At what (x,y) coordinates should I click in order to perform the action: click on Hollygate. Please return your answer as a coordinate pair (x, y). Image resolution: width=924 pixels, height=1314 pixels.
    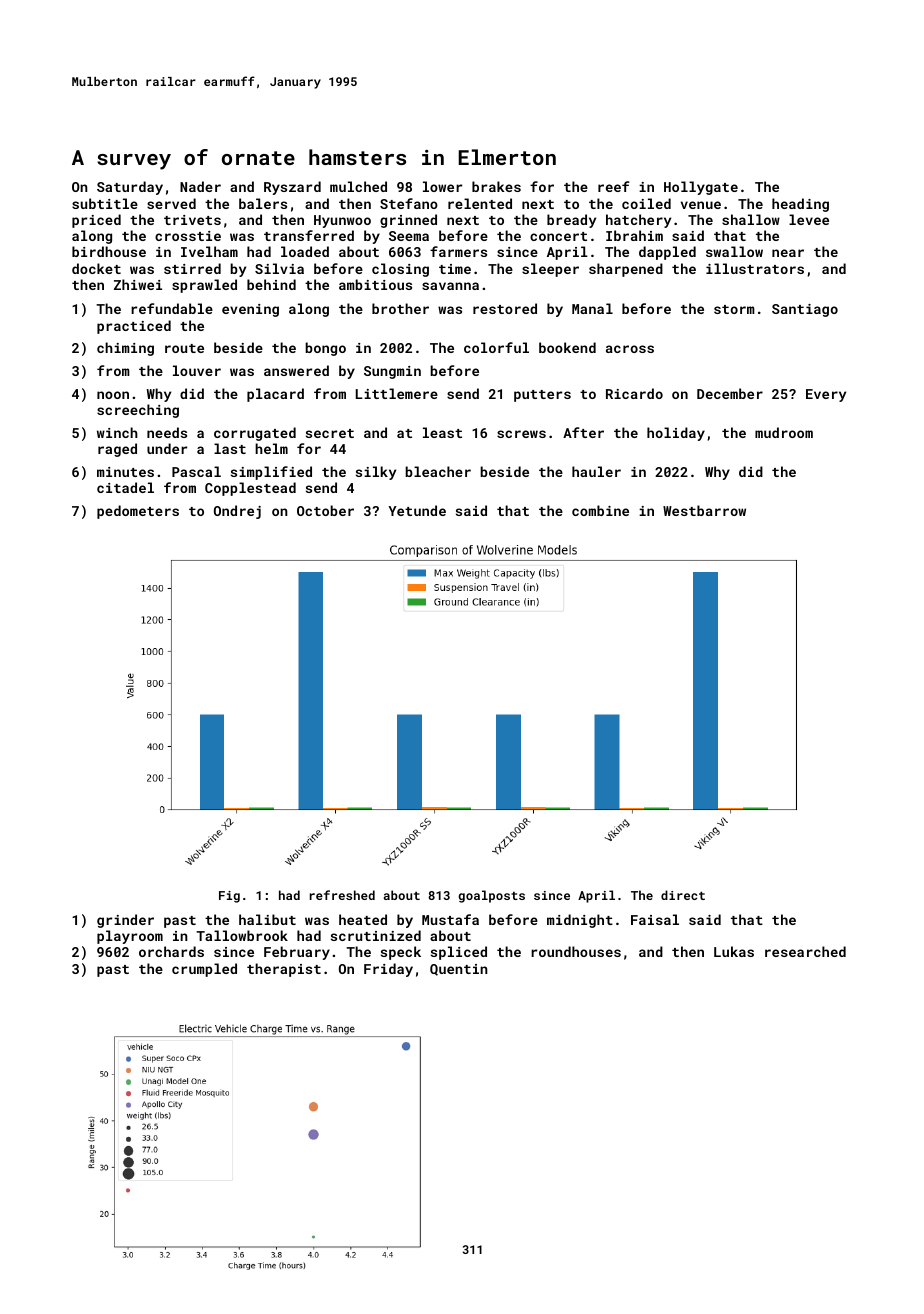
    Looking at the image, I should click on (701, 188).
